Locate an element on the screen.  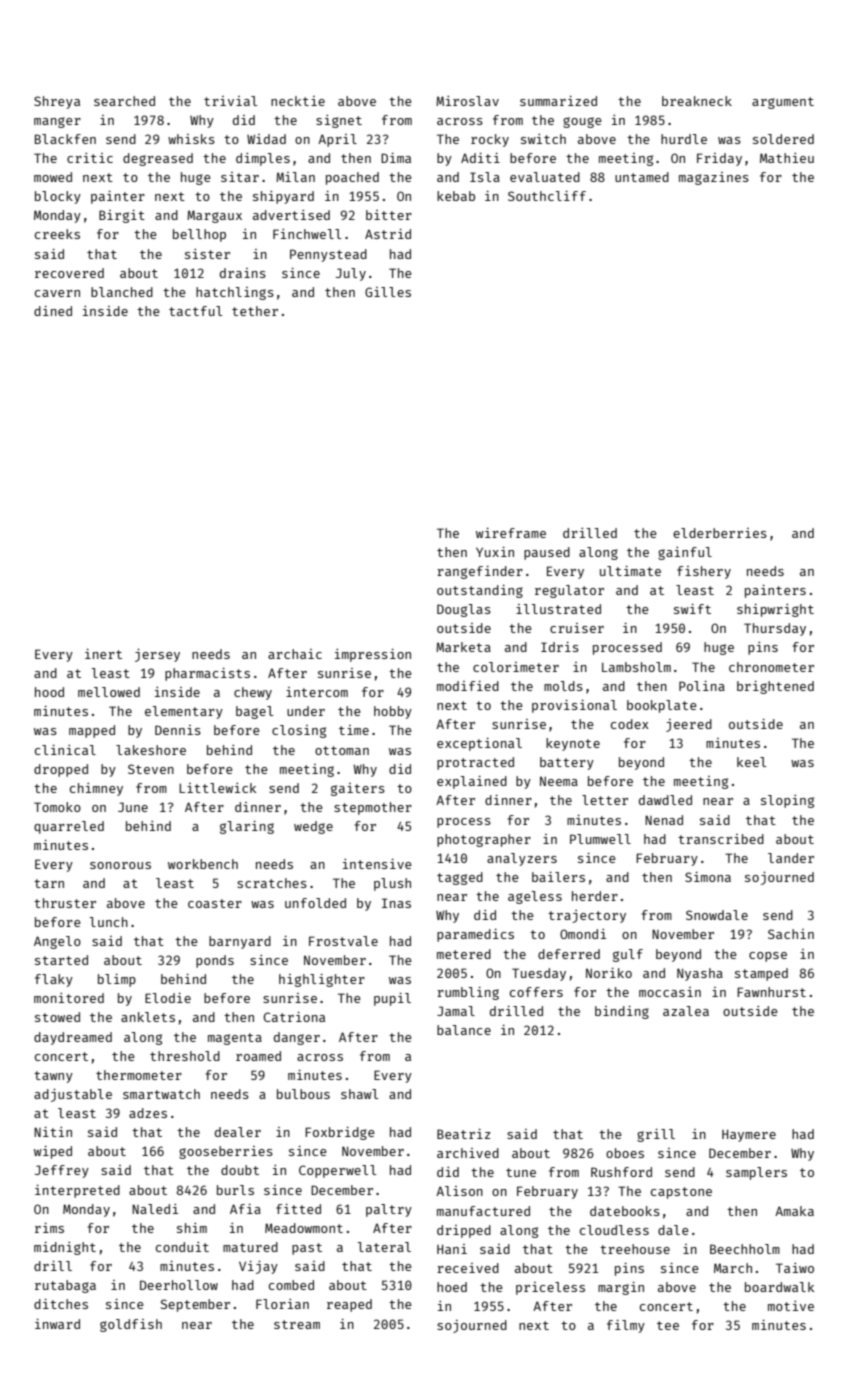
dawdled is located at coordinates (665, 800).
